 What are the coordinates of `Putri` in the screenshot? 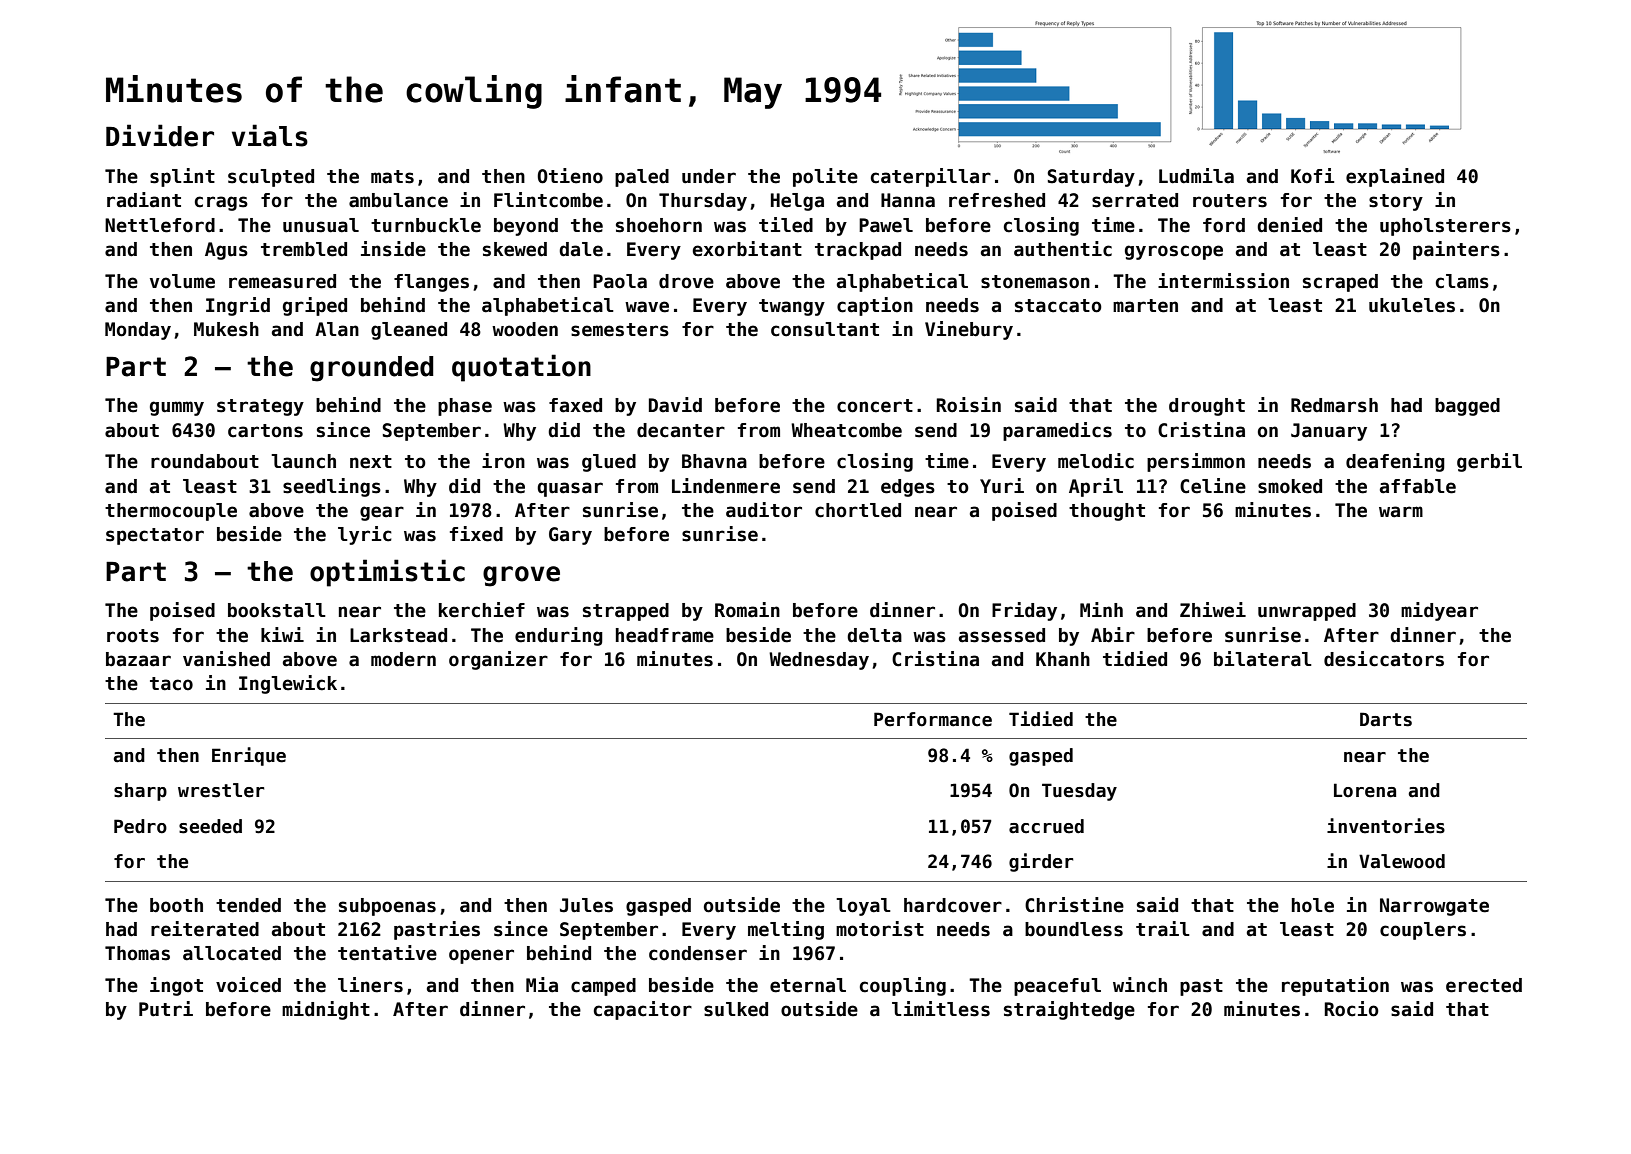 It's located at (166, 1009).
